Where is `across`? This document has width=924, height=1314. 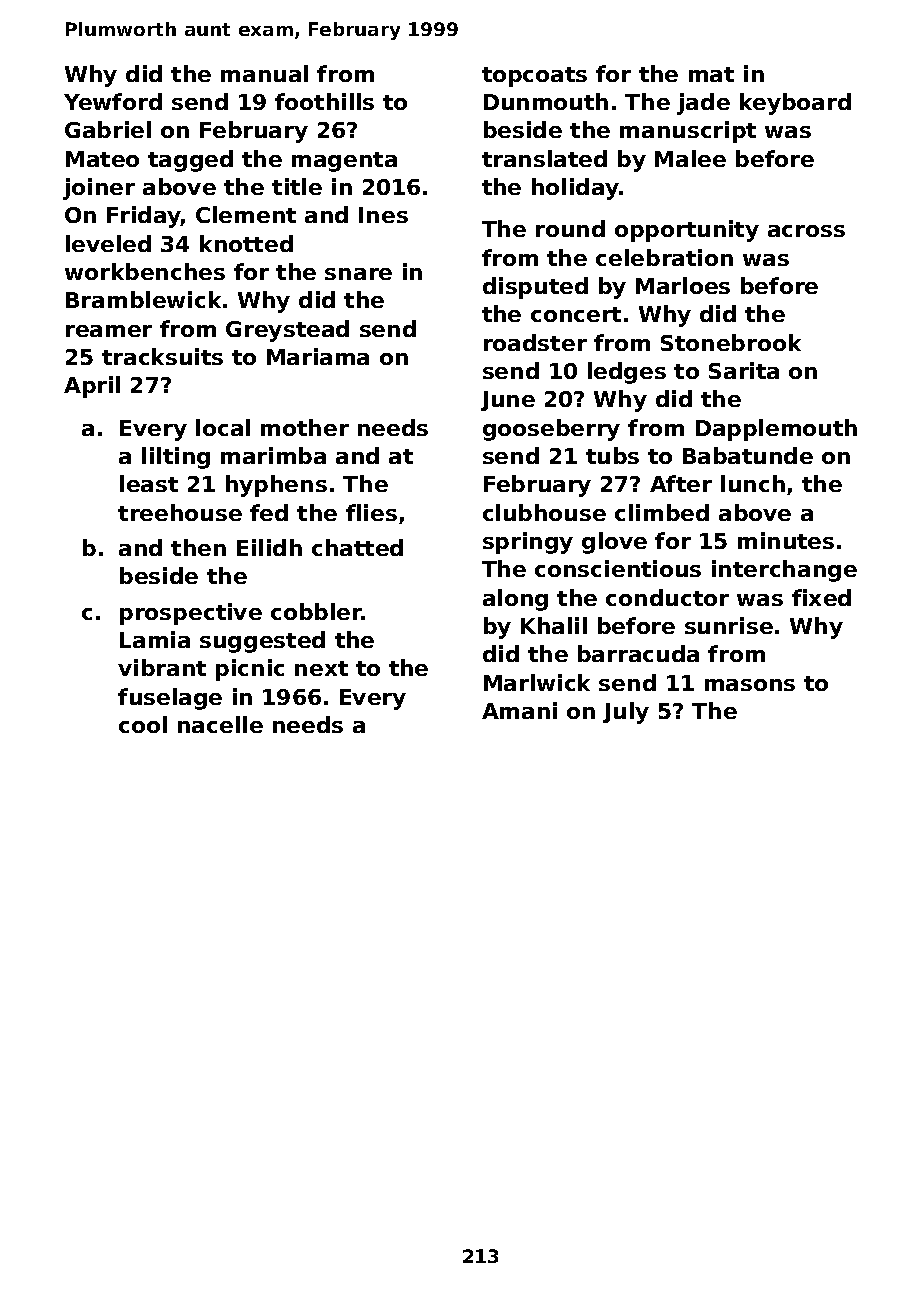
across is located at coordinates (806, 231).
